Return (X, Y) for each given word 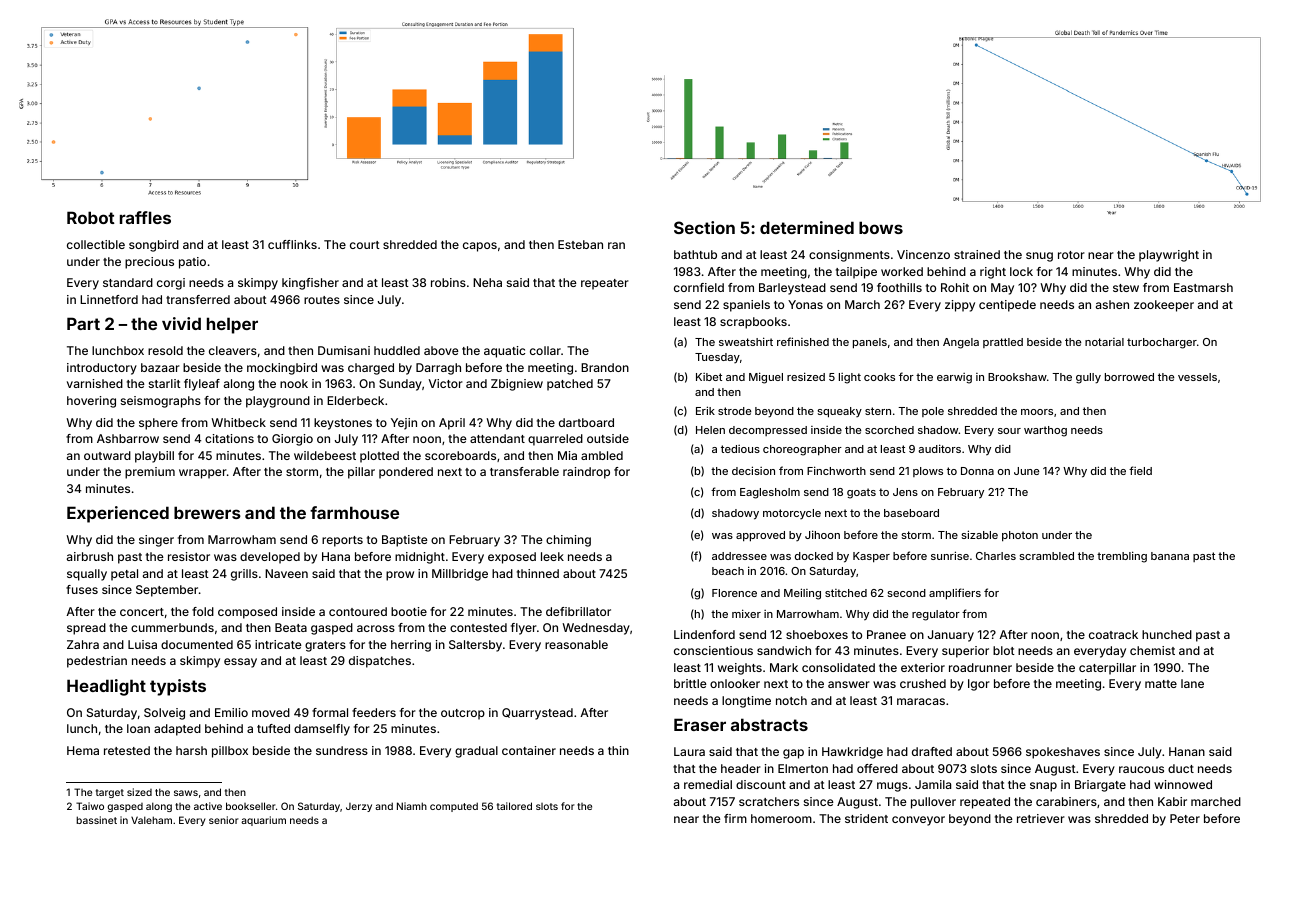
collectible (96, 244)
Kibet (709, 377)
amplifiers (955, 594)
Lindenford (704, 634)
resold (165, 350)
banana (1170, 556)
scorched (889, 430)
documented (197, 644)
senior (224, 820)
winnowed (1183, 784)
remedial (708, 784)
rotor (1071, 255)
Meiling (802, 594)
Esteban (580, 244)
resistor (189, 556)
